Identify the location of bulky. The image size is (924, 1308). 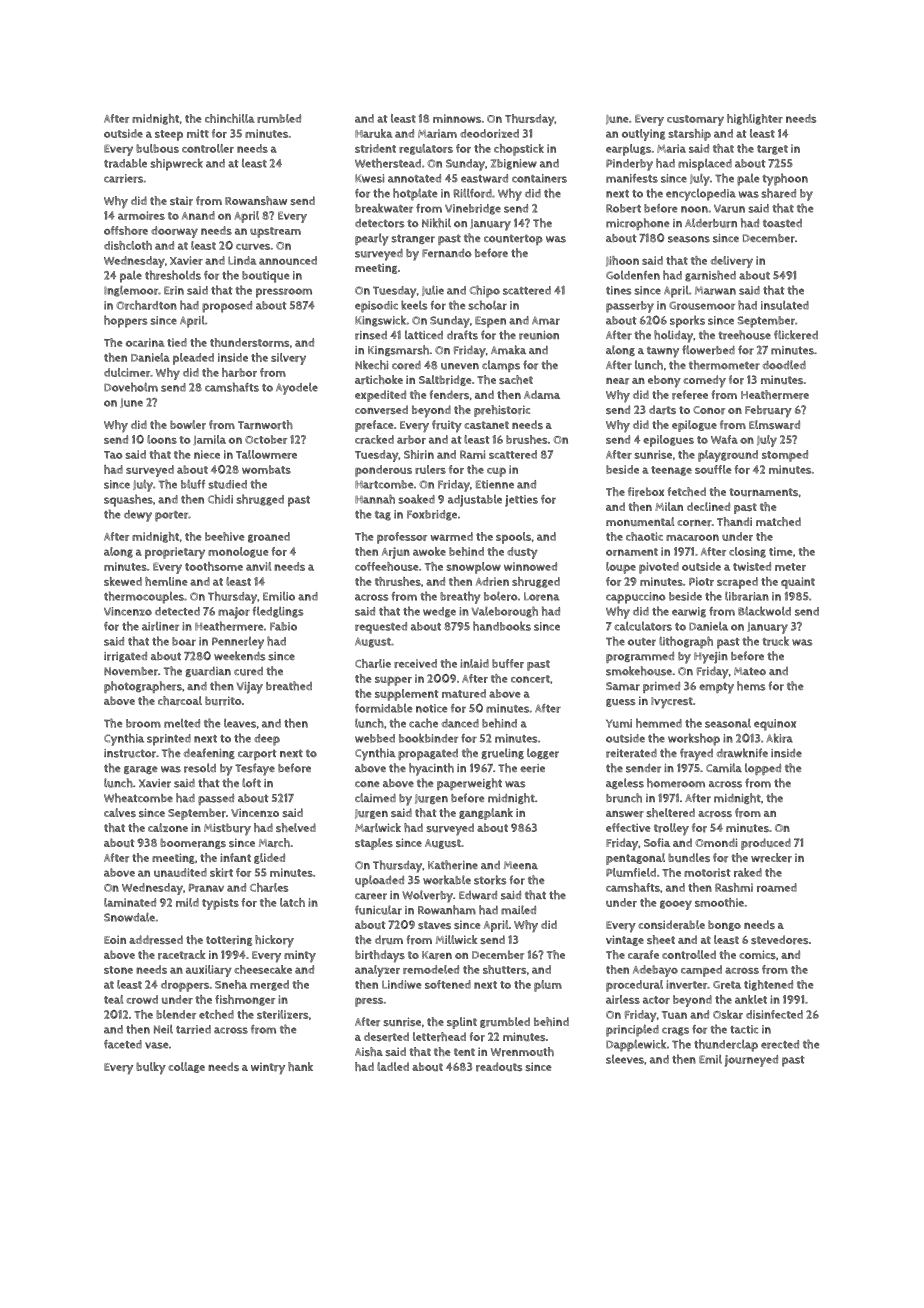
(151, 1068).
